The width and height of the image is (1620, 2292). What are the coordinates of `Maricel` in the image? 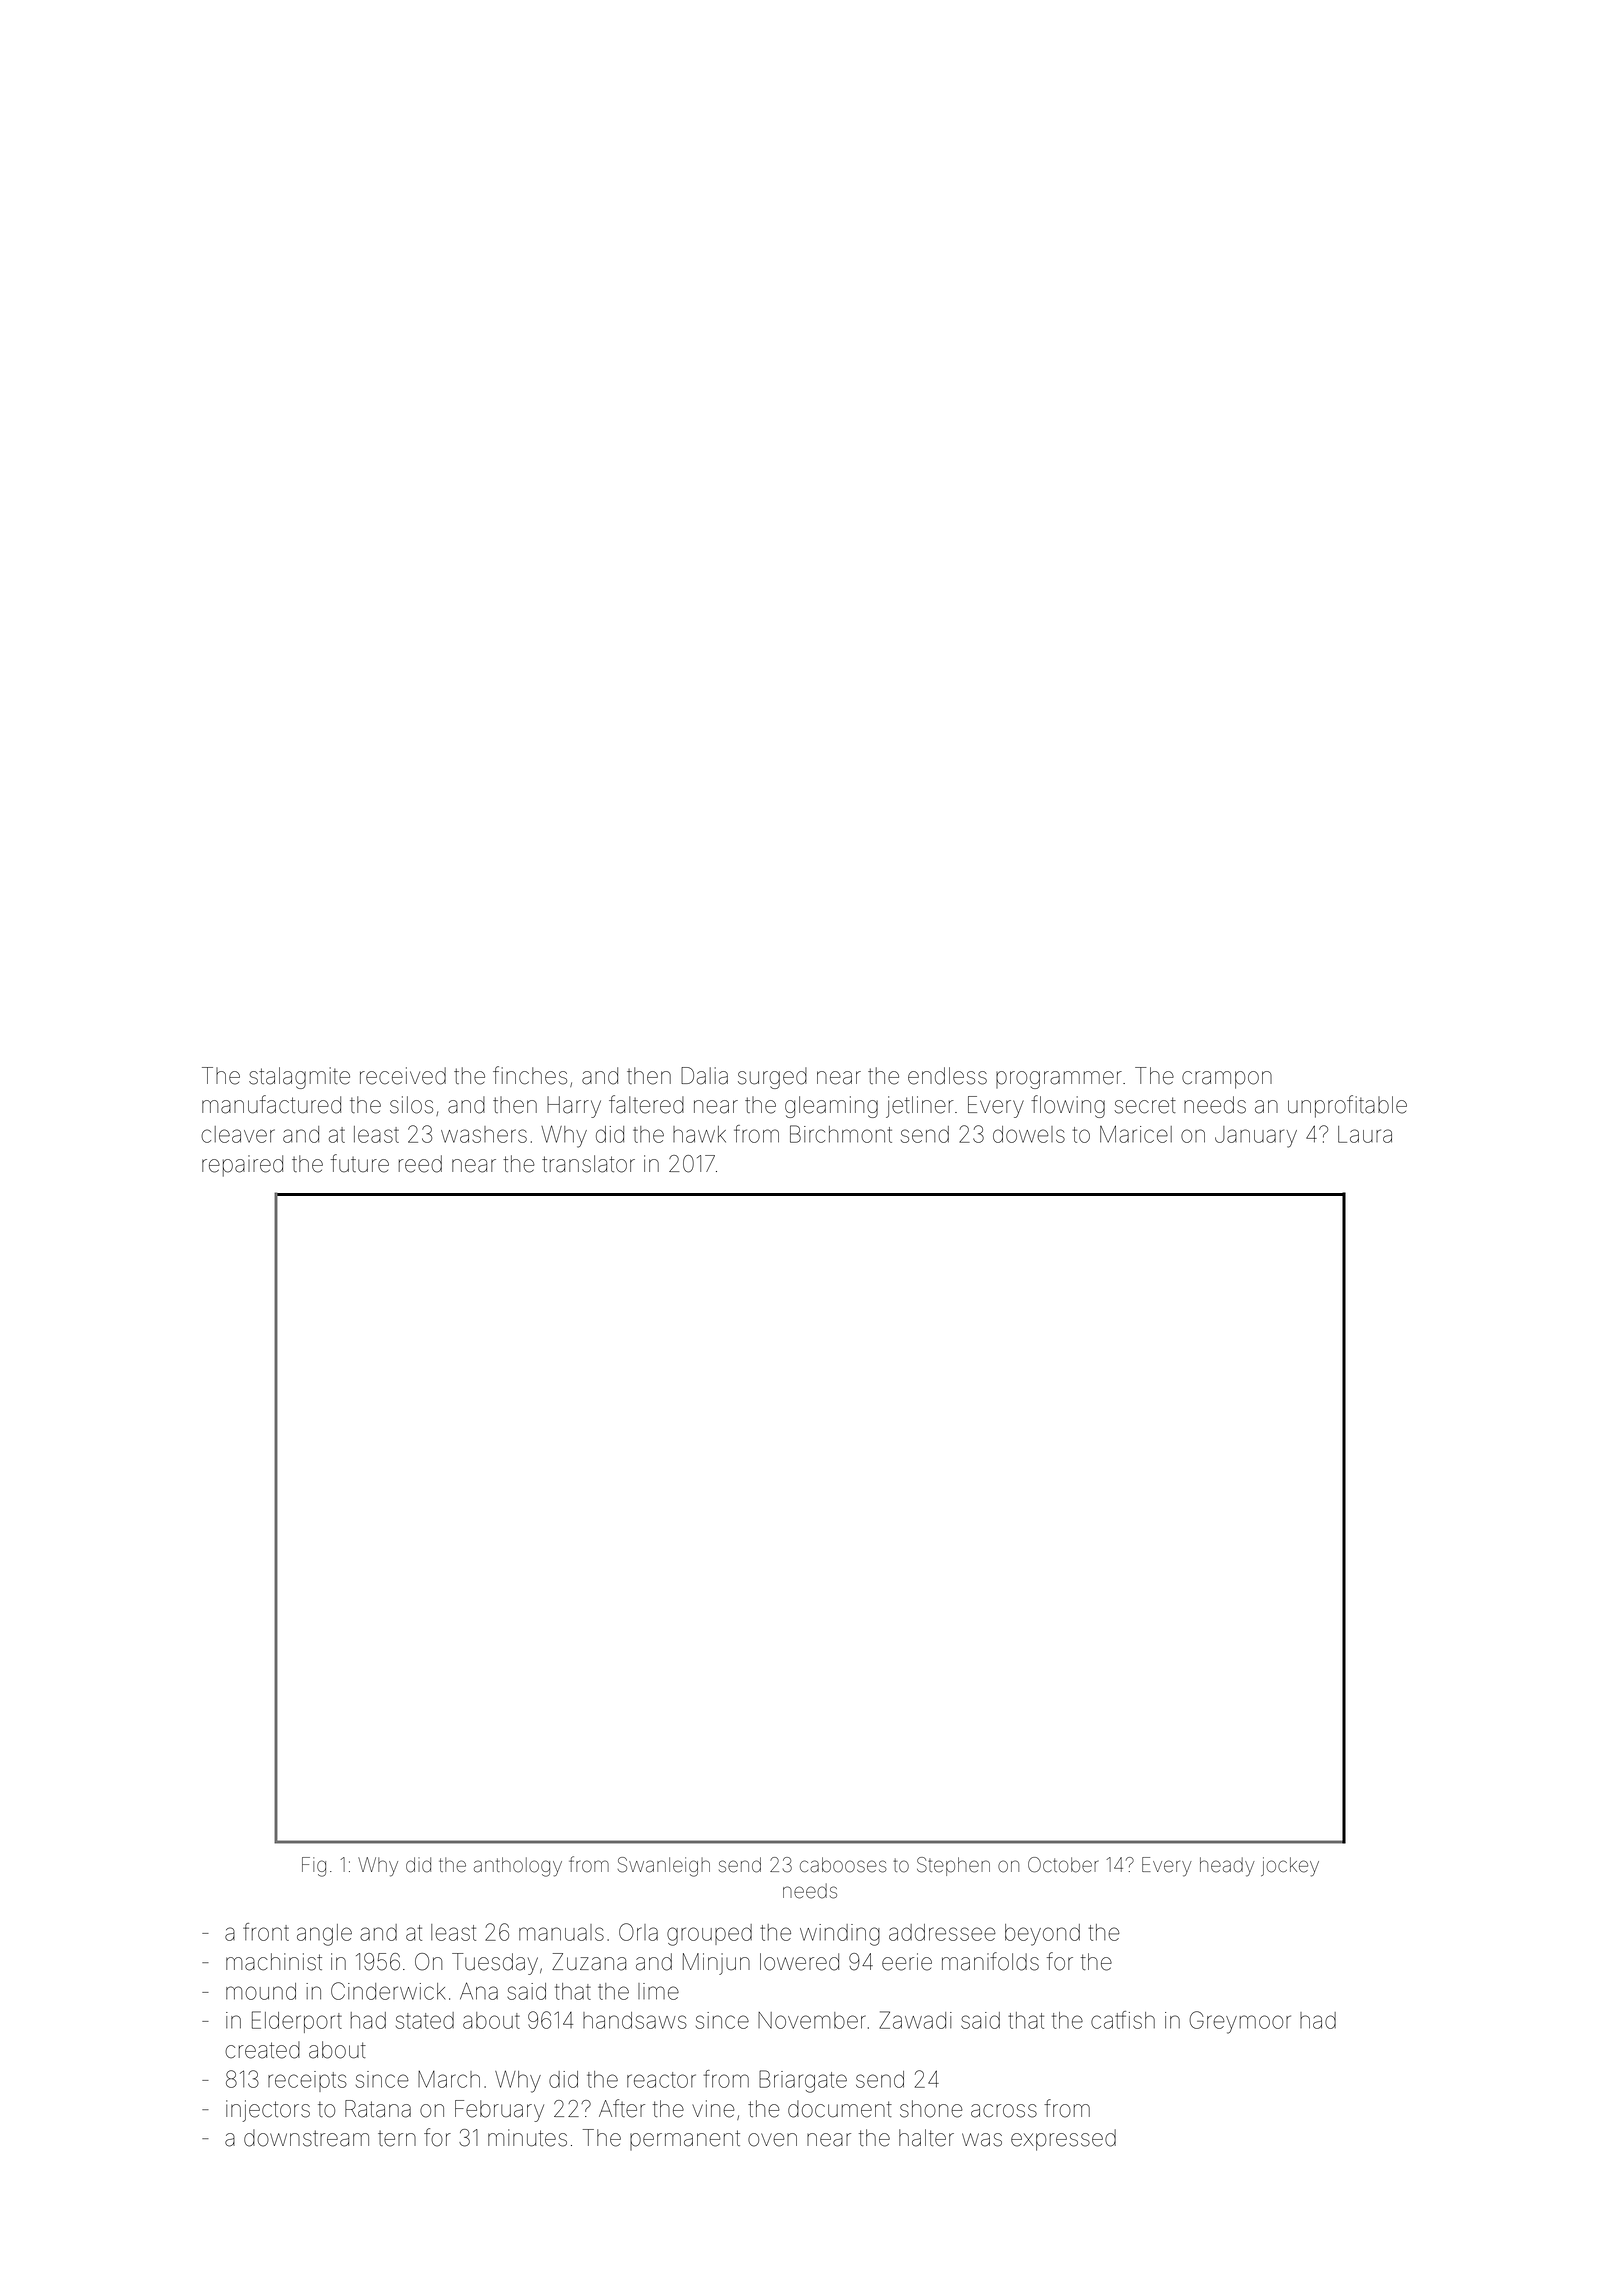 It's located at (1136, 1134).
